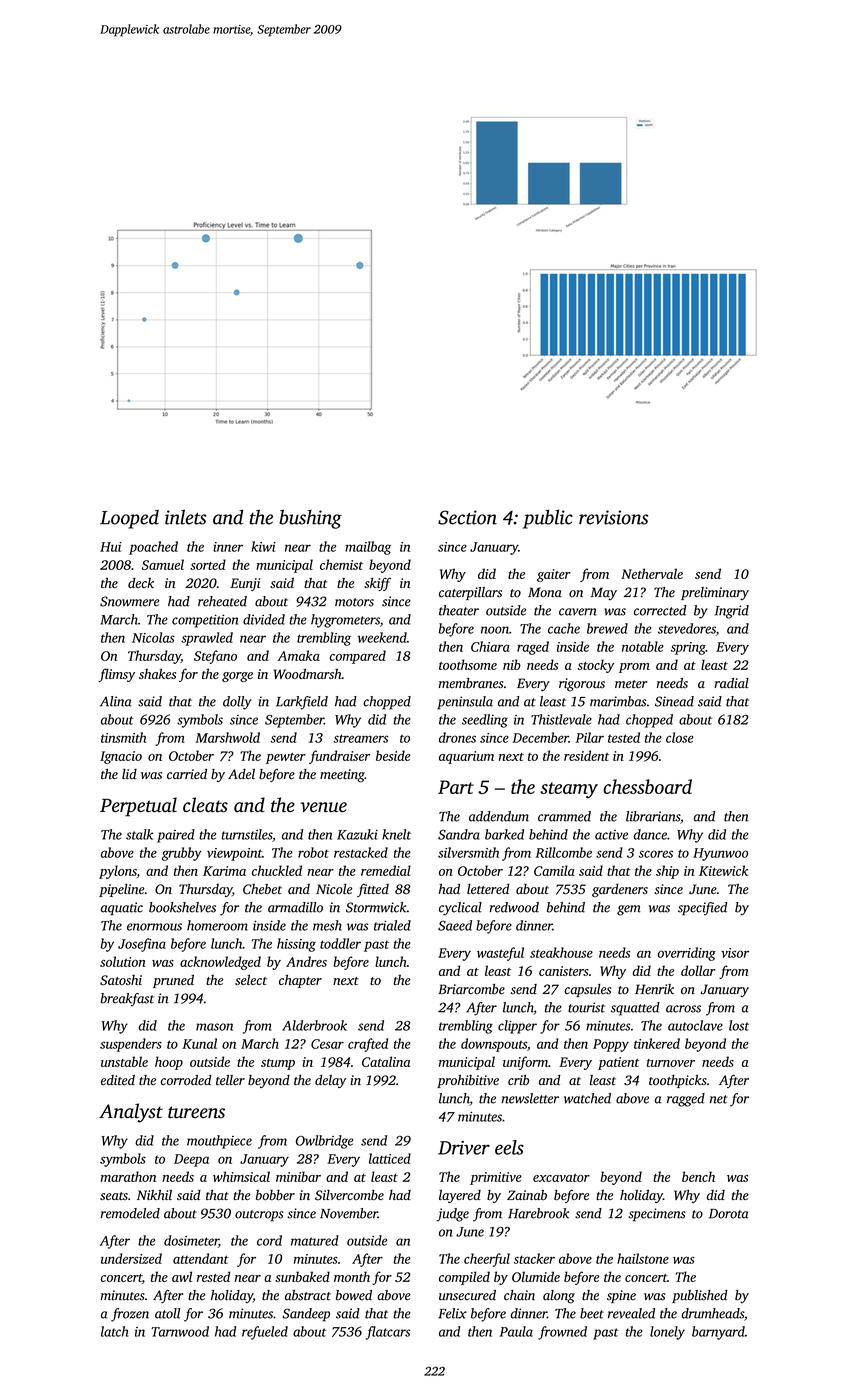 Image resolution: width=849 pixels, height=1400 pixels. Describe the element at coordinates (327, 925) in the image. I see `mesh` at that location.
